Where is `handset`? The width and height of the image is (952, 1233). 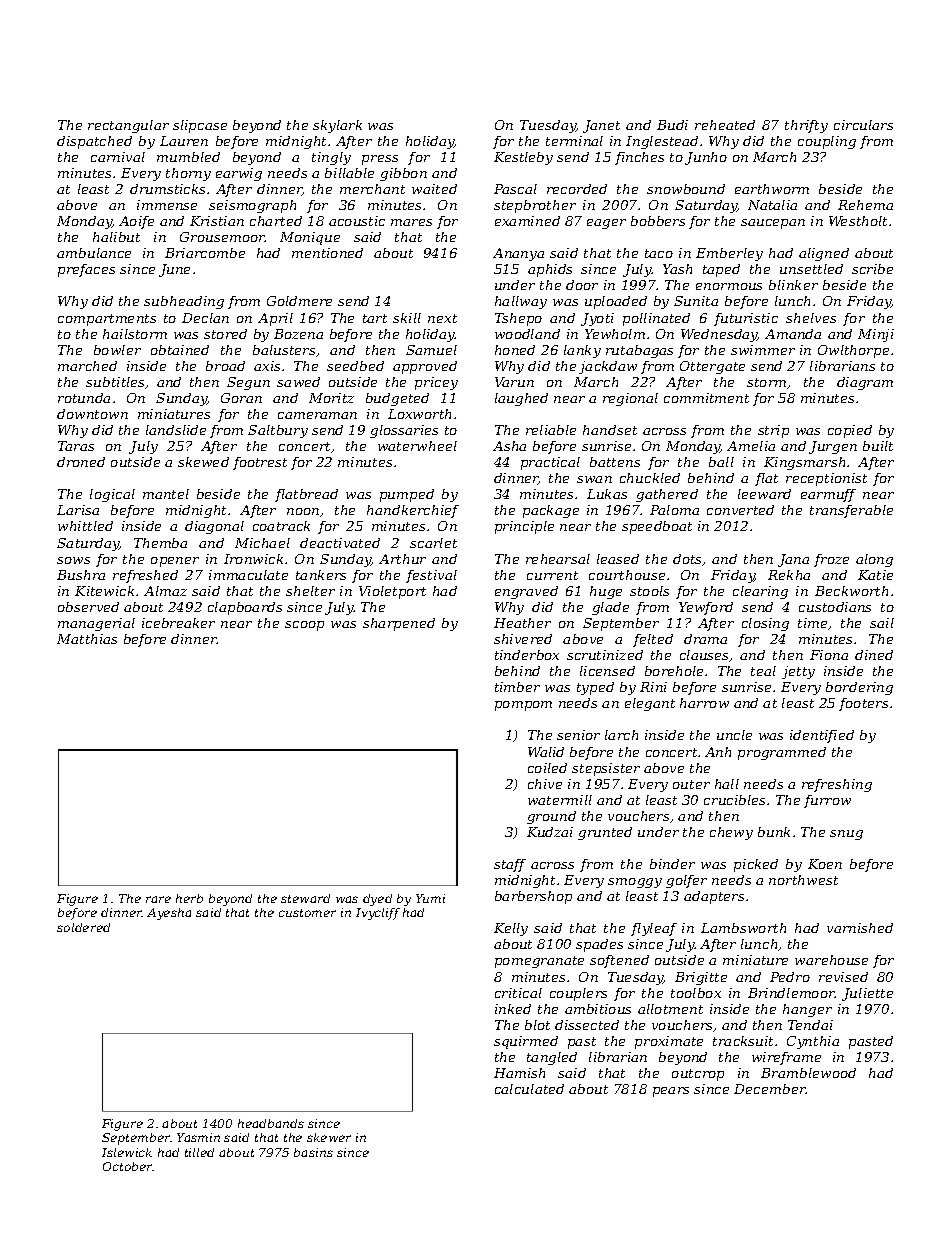 handset is located at coordinates (610, 430).
